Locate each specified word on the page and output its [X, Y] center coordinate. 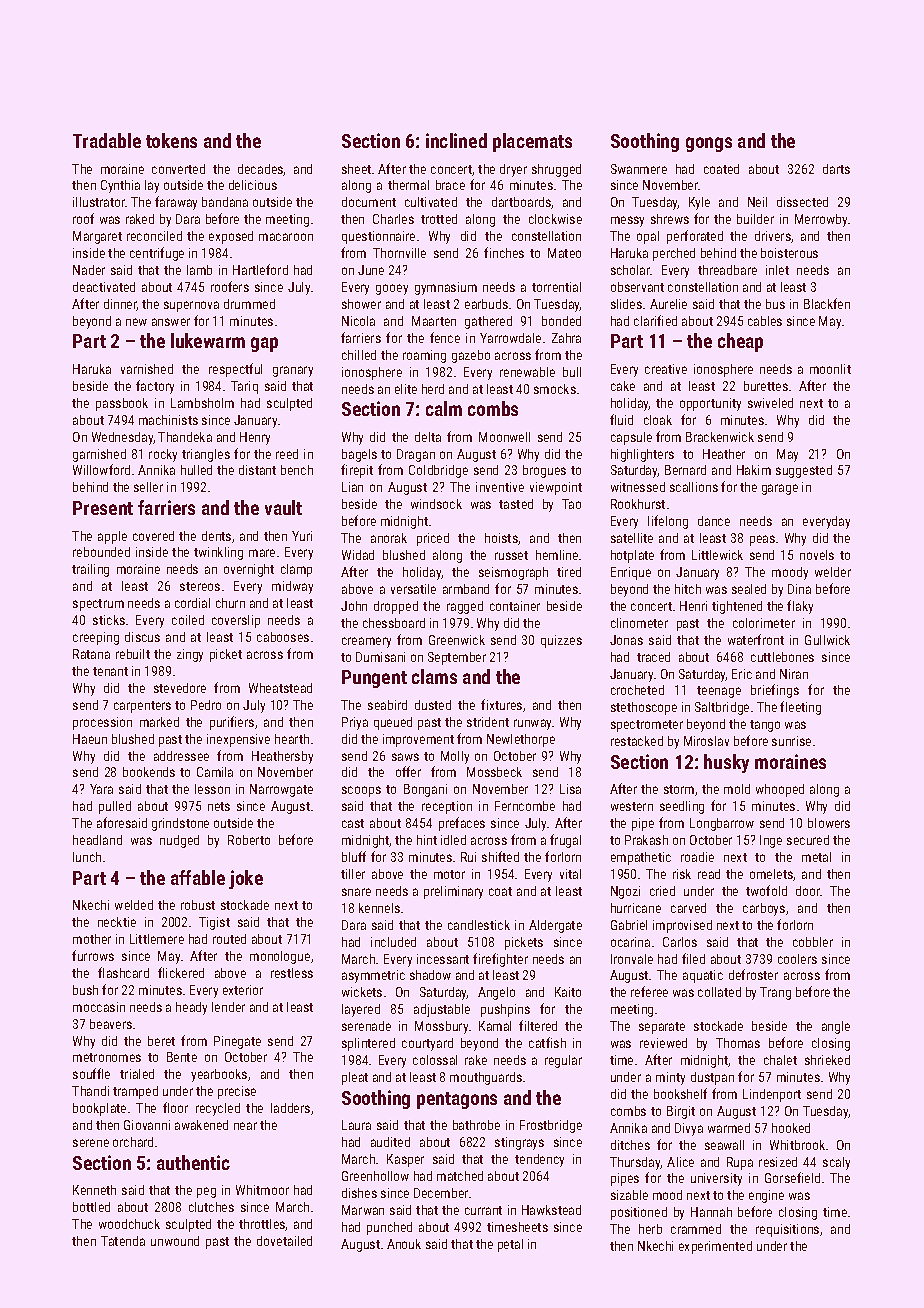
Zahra [566, 338]
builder [755, 219]
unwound [175, 1241]
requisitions [787, 1230]
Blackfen [827, 303]
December [441, 1193]
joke [246, 879]
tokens [171, 140]
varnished [147, 369]
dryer [513, 170]
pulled [115, 807]
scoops [361, 791]
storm [679, 789]
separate [662, 1028]
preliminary [453, 892]
